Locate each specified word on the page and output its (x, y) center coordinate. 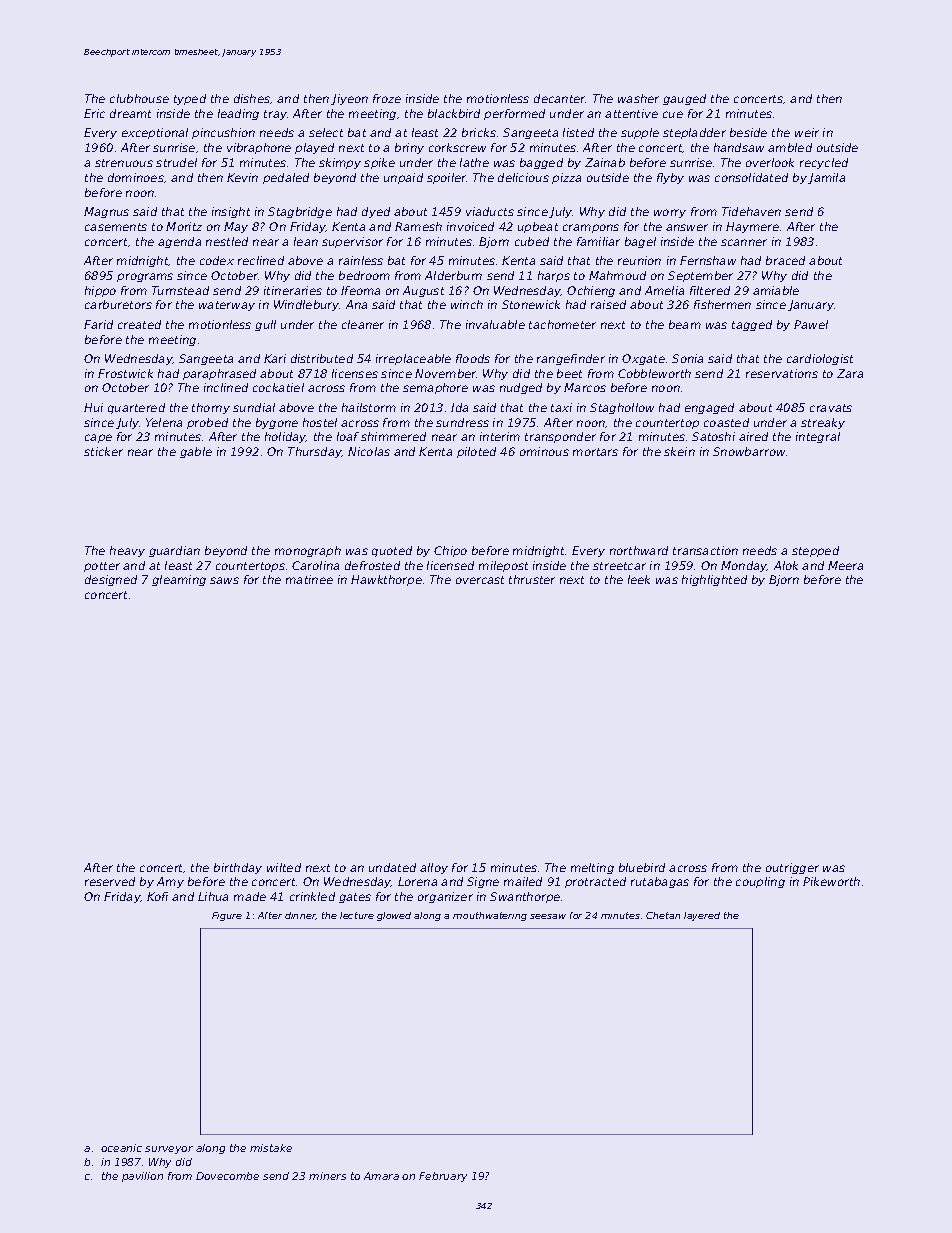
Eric (94, 113)
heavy (127, 551)
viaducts (490, 211)
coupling (760, 882)
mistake (271, 1148)
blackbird (454, 113)
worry (670, 213)
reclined (261, 260)
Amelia (664, 290)
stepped (815, 551)
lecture (357, 915)
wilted (284, 867)
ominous (544, 451)
